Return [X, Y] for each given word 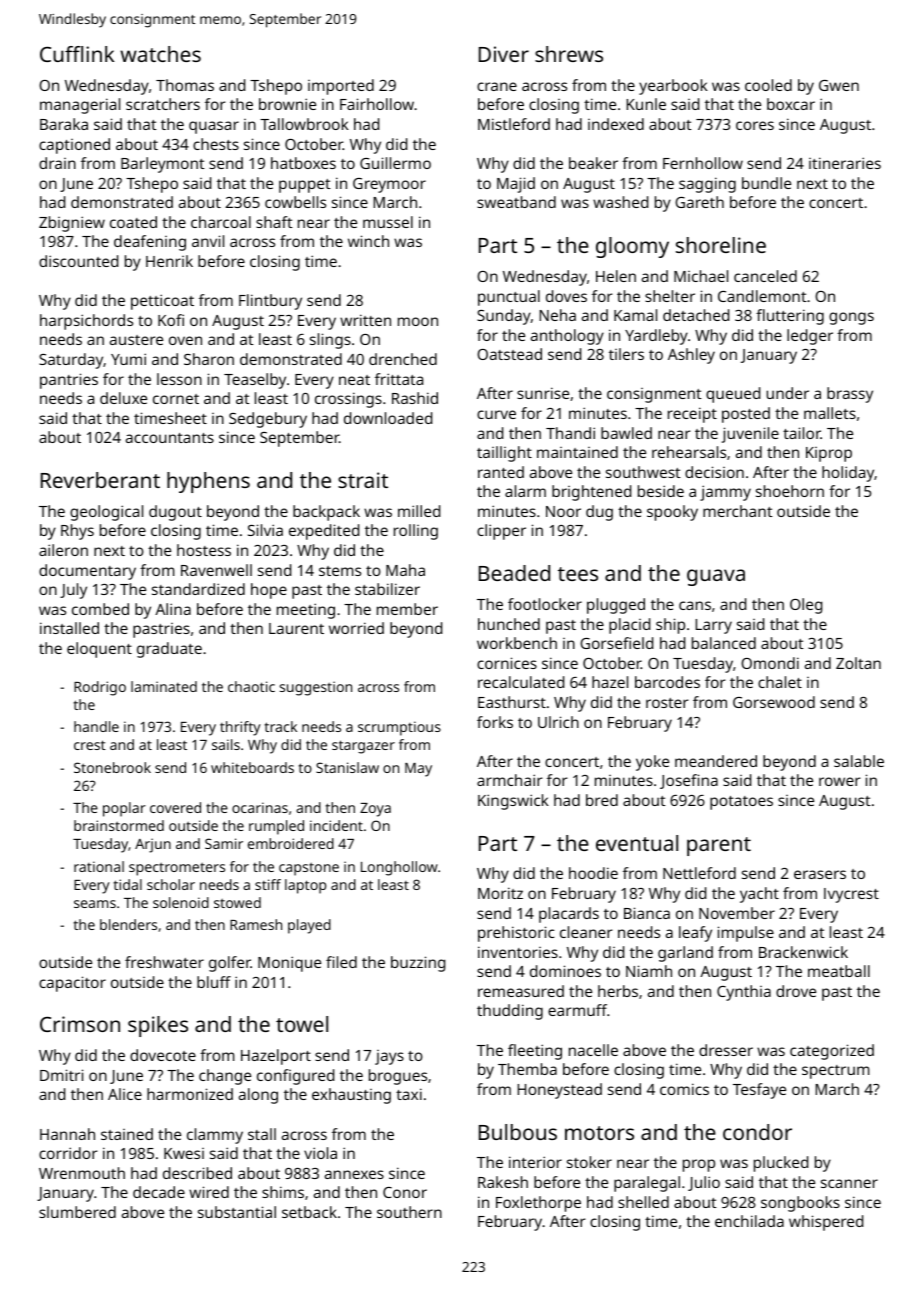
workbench [517, 643]
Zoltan [858, 663]
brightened [591, 493]
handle [96, 726]
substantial [237, 1212]
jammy [725, 493]
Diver [504, 54]
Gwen [839, 85]
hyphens [208, 482]
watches [160, 54]
